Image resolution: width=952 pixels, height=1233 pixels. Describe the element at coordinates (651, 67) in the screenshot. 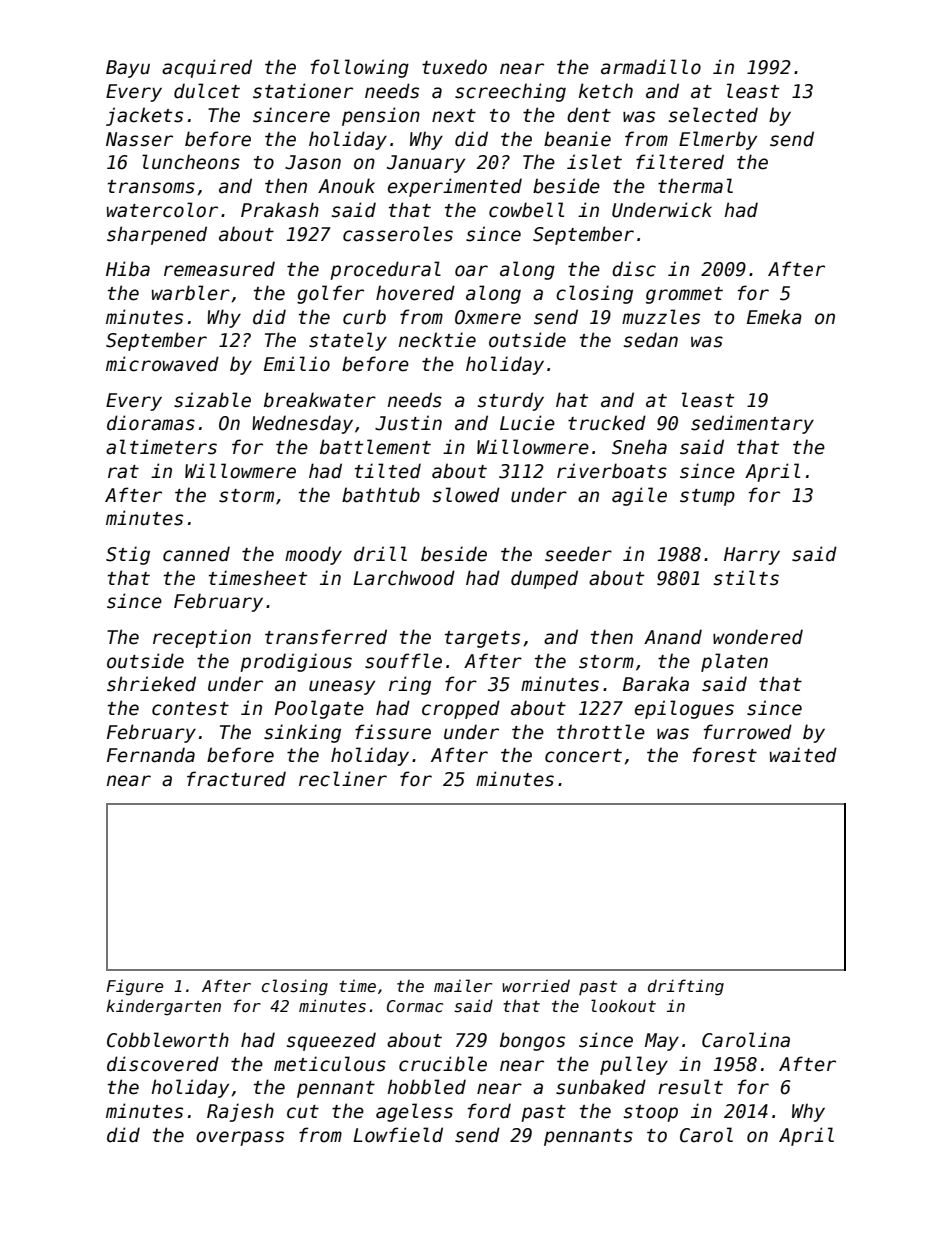

I see `armadillo` at that location.
